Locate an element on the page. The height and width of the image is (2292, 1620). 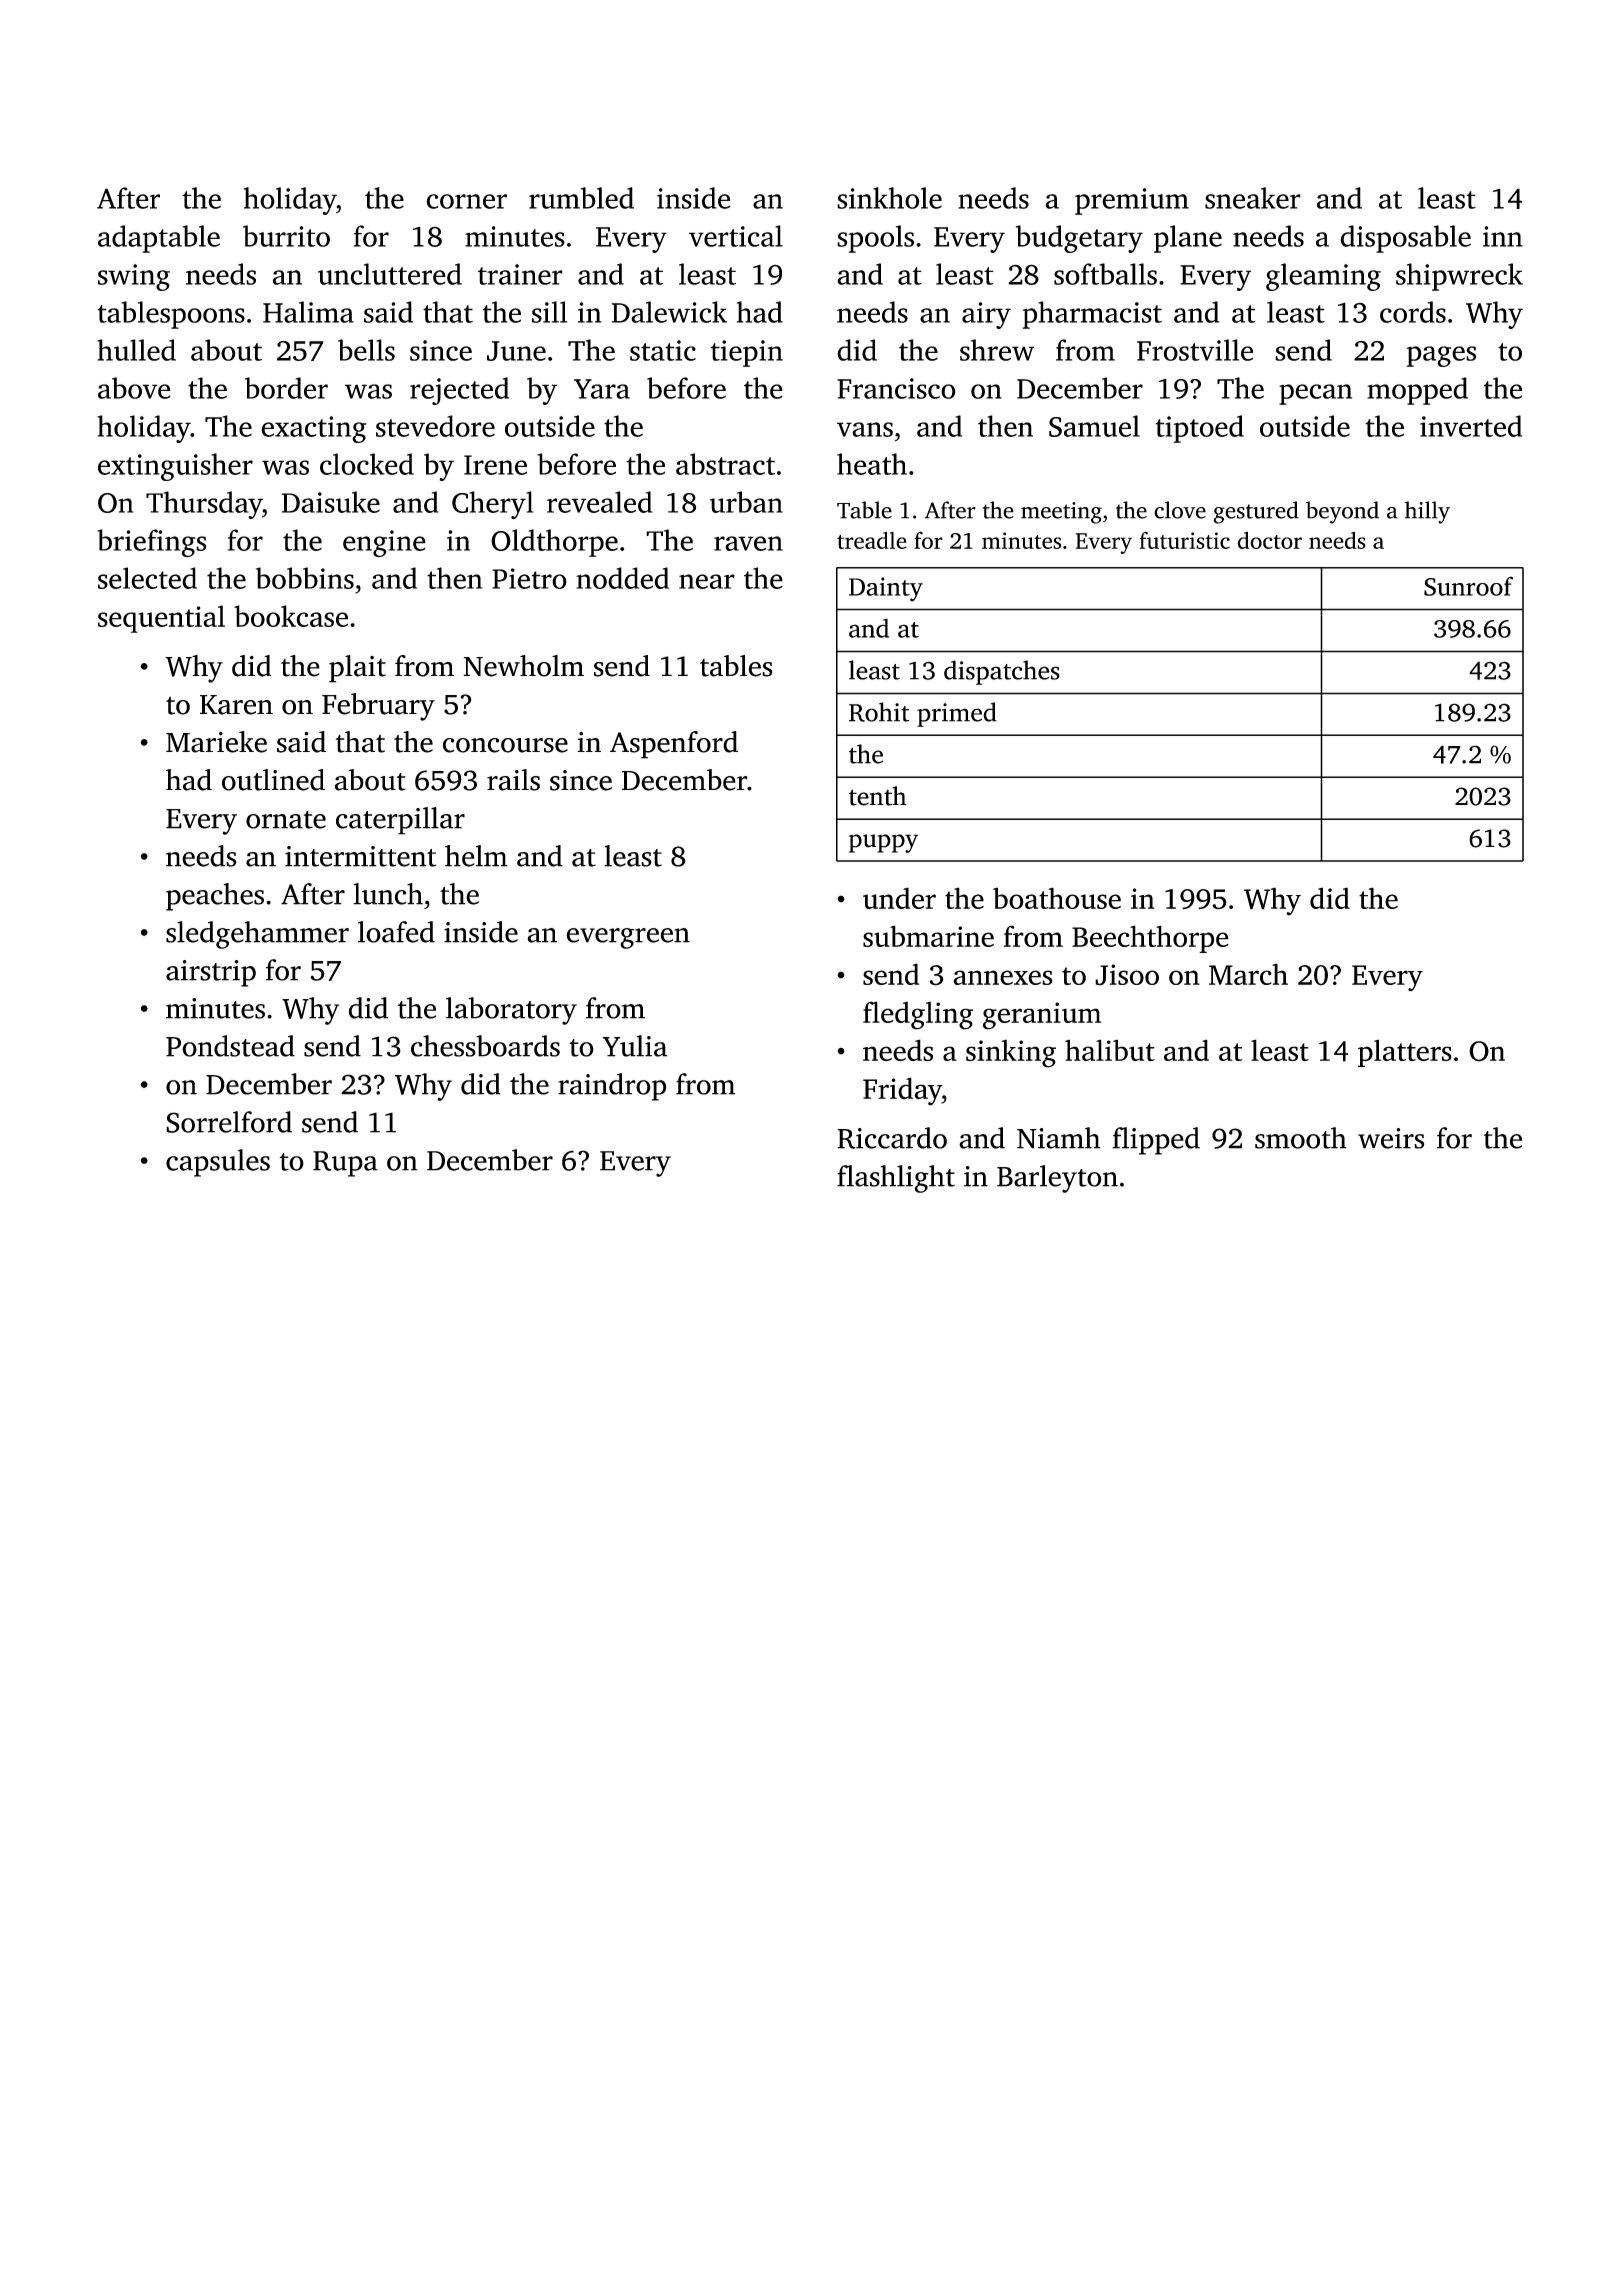
exacting is located at coordinates (313, 429).
